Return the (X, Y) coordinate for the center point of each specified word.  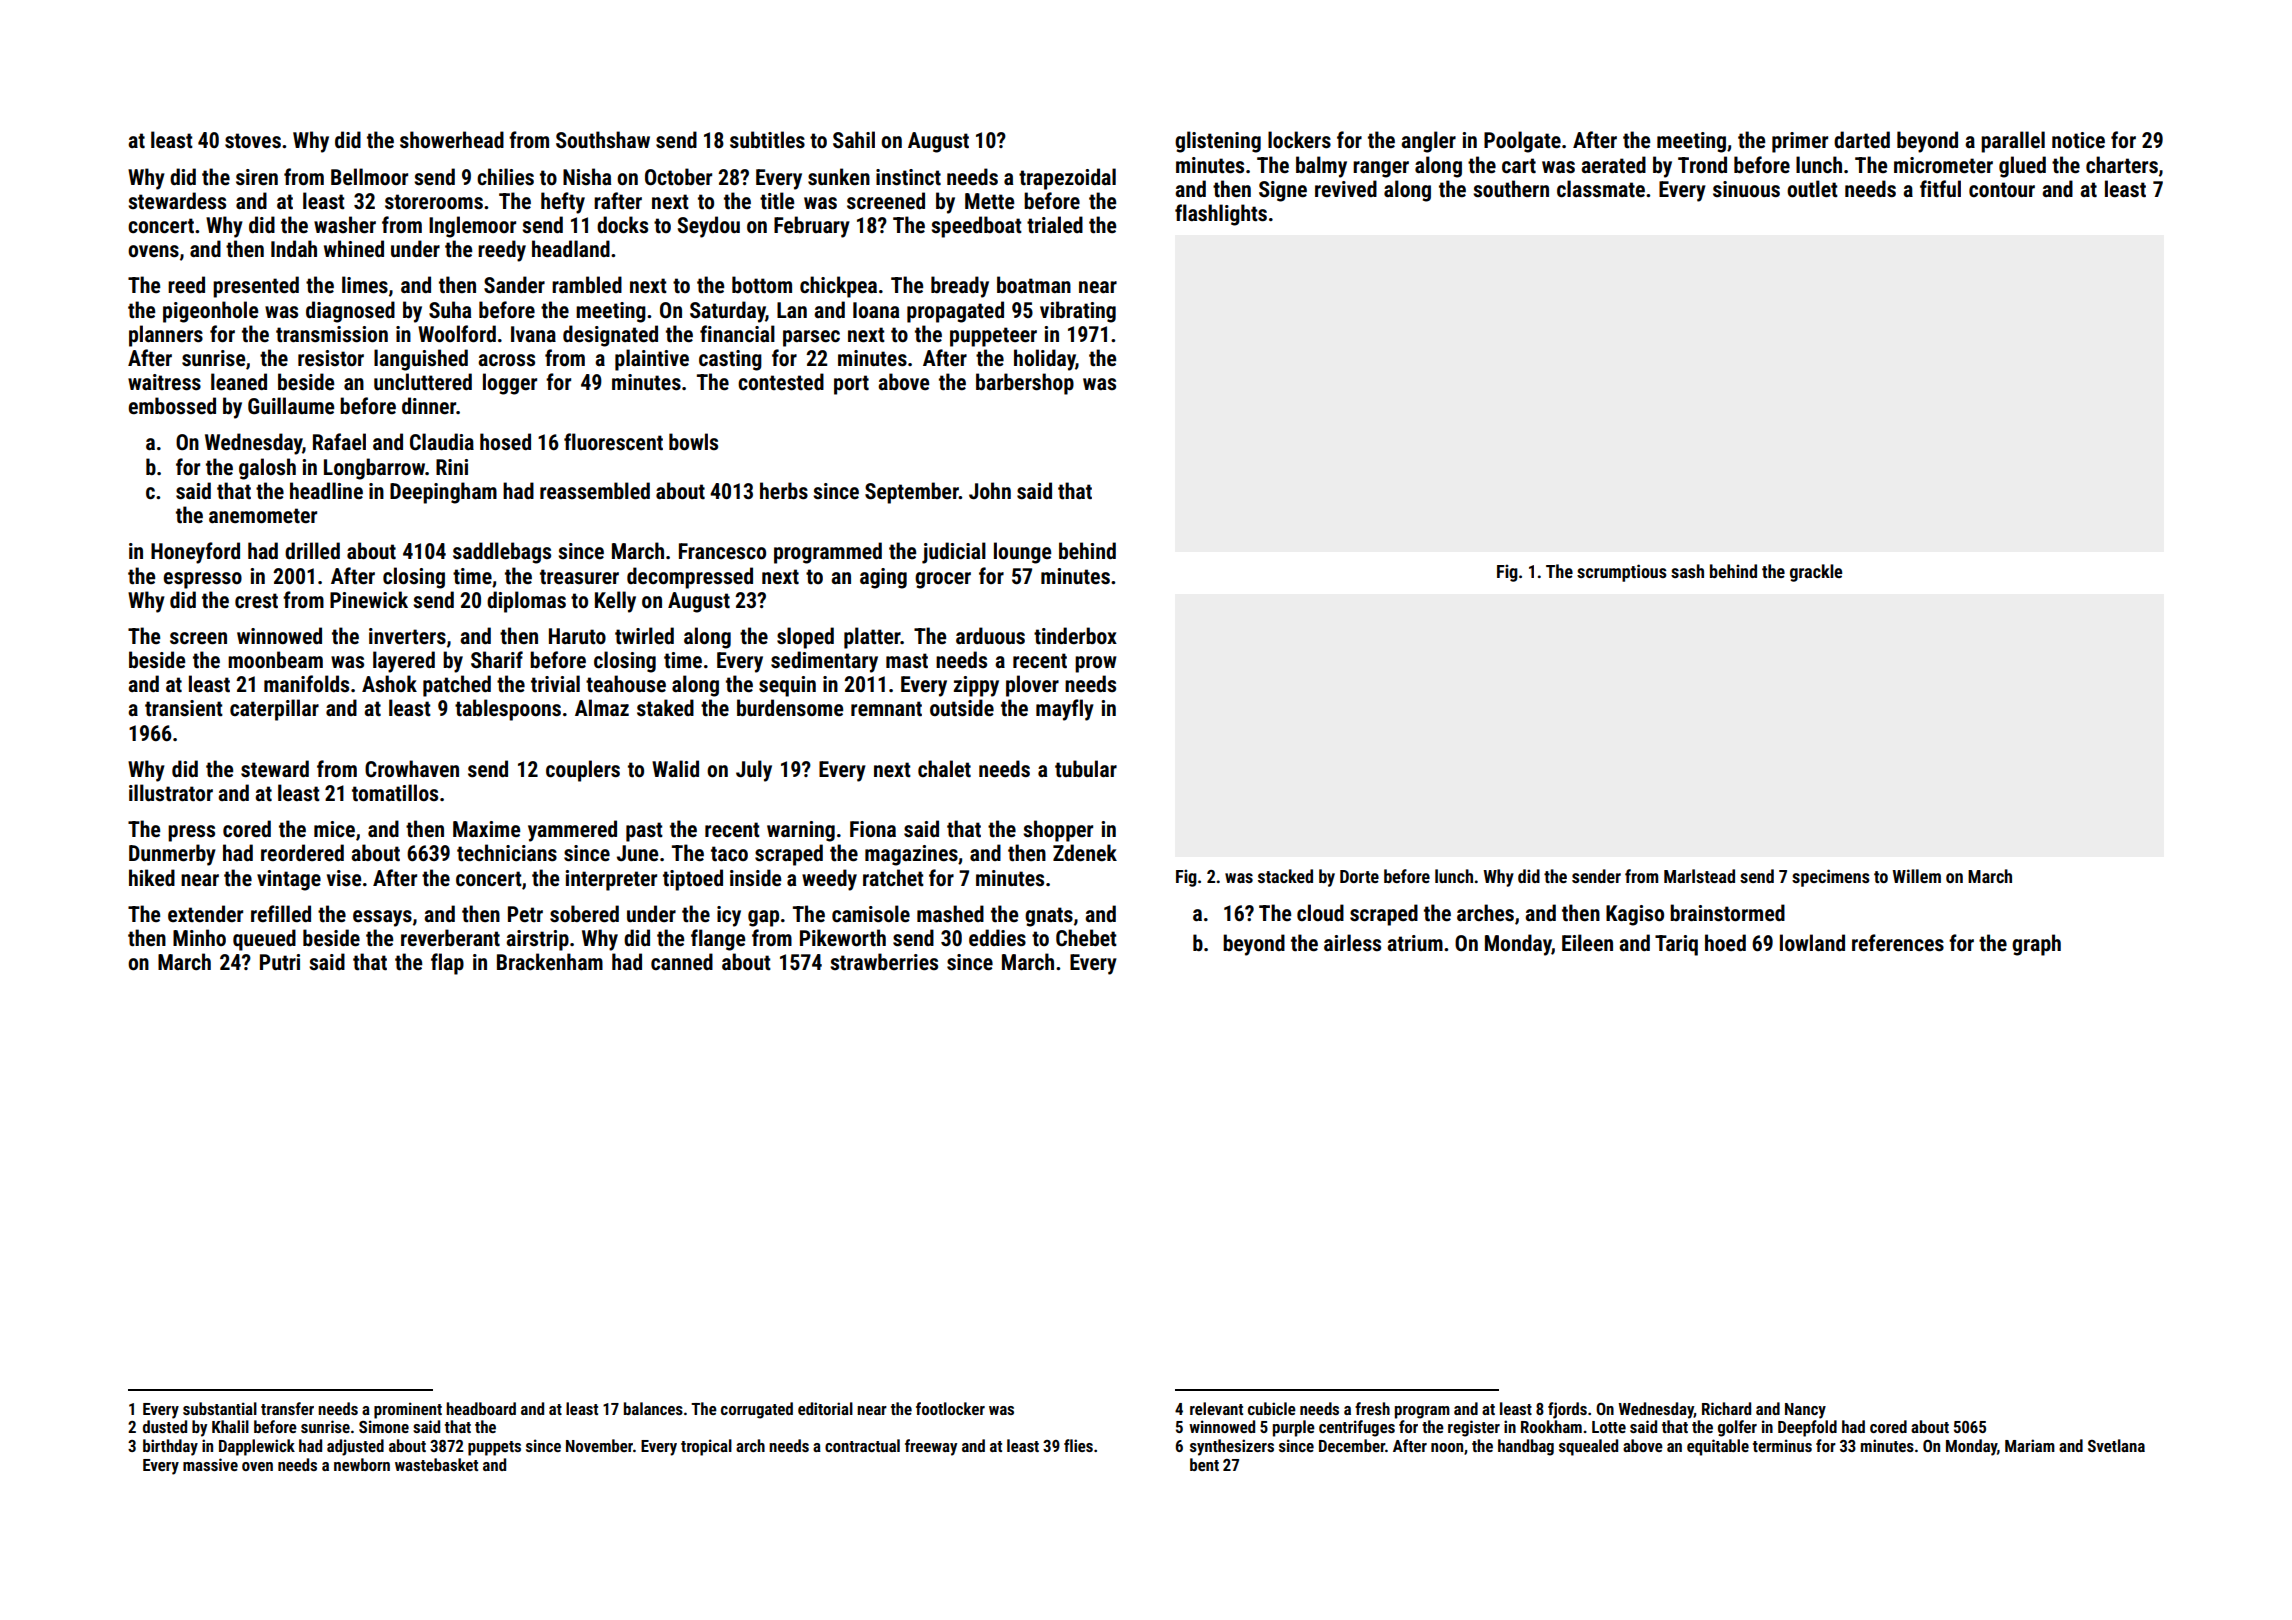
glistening (1218, 142)
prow (1096, 664)
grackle (1816, 573)
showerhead (452, 140)
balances (653, 1408)
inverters (407, 636)
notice (2078, 140)
